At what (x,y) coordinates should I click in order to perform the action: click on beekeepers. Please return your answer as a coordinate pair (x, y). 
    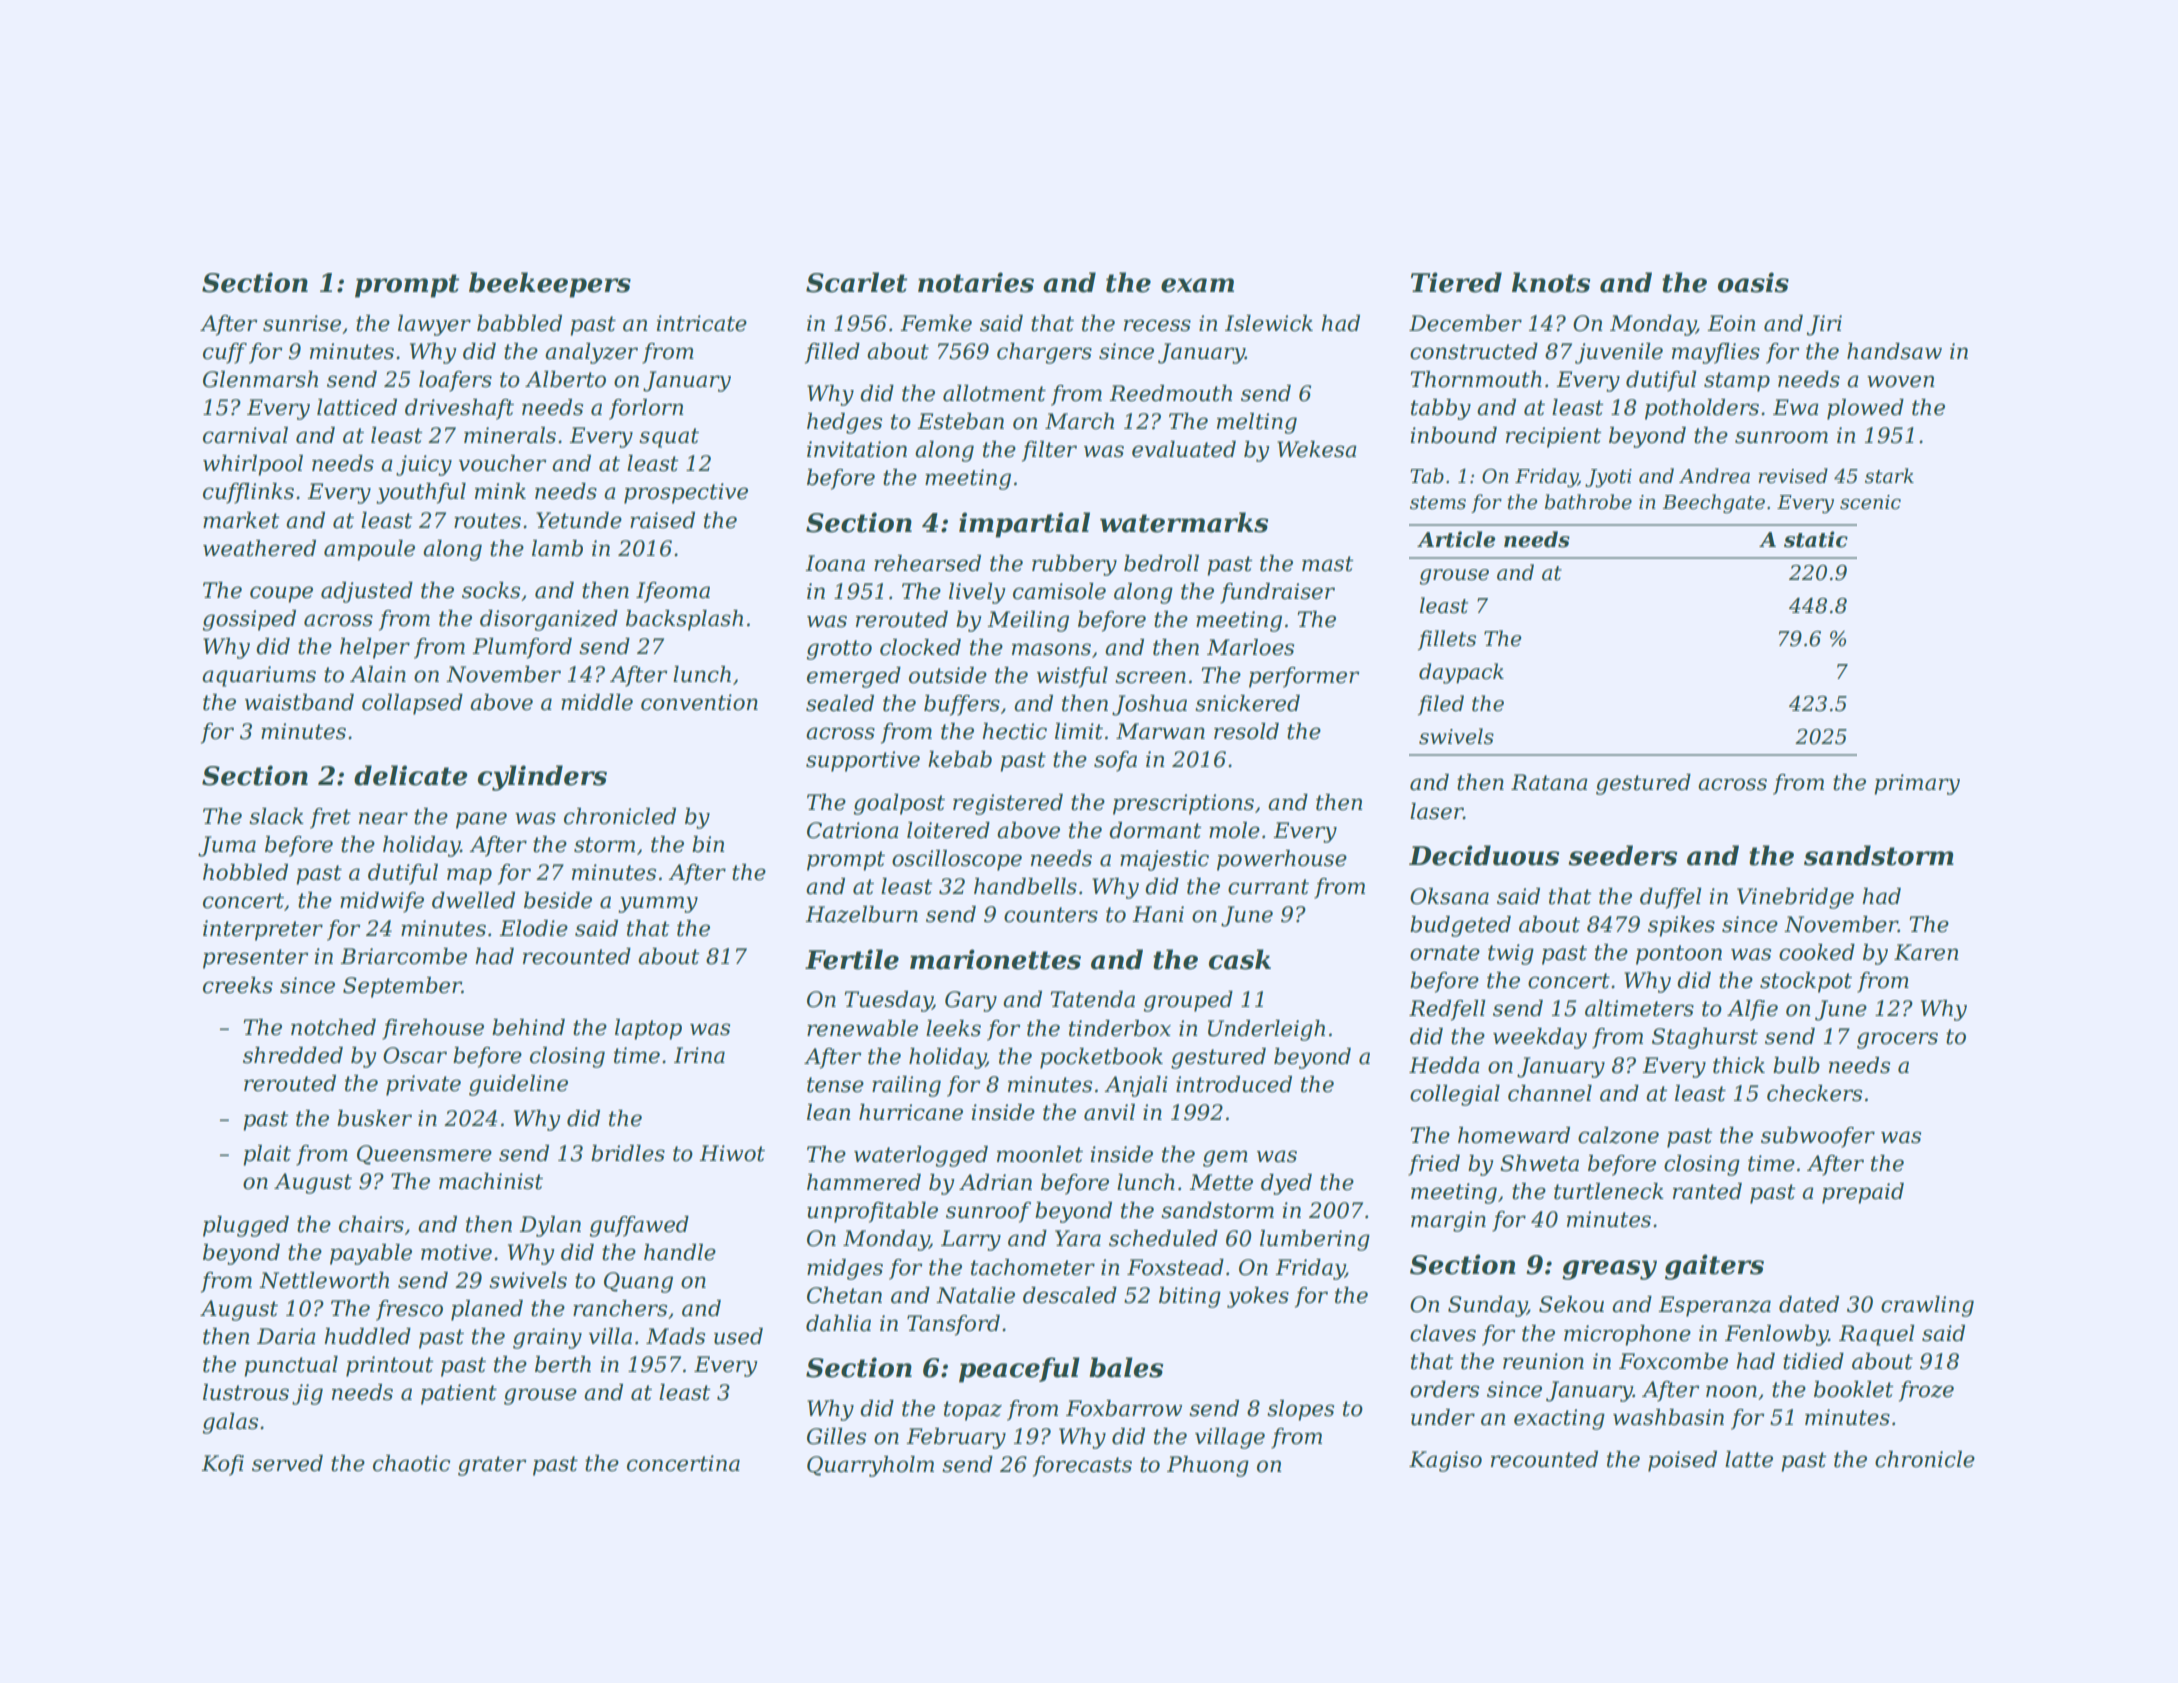
    Looking at the image, I should click on (550, 285).
